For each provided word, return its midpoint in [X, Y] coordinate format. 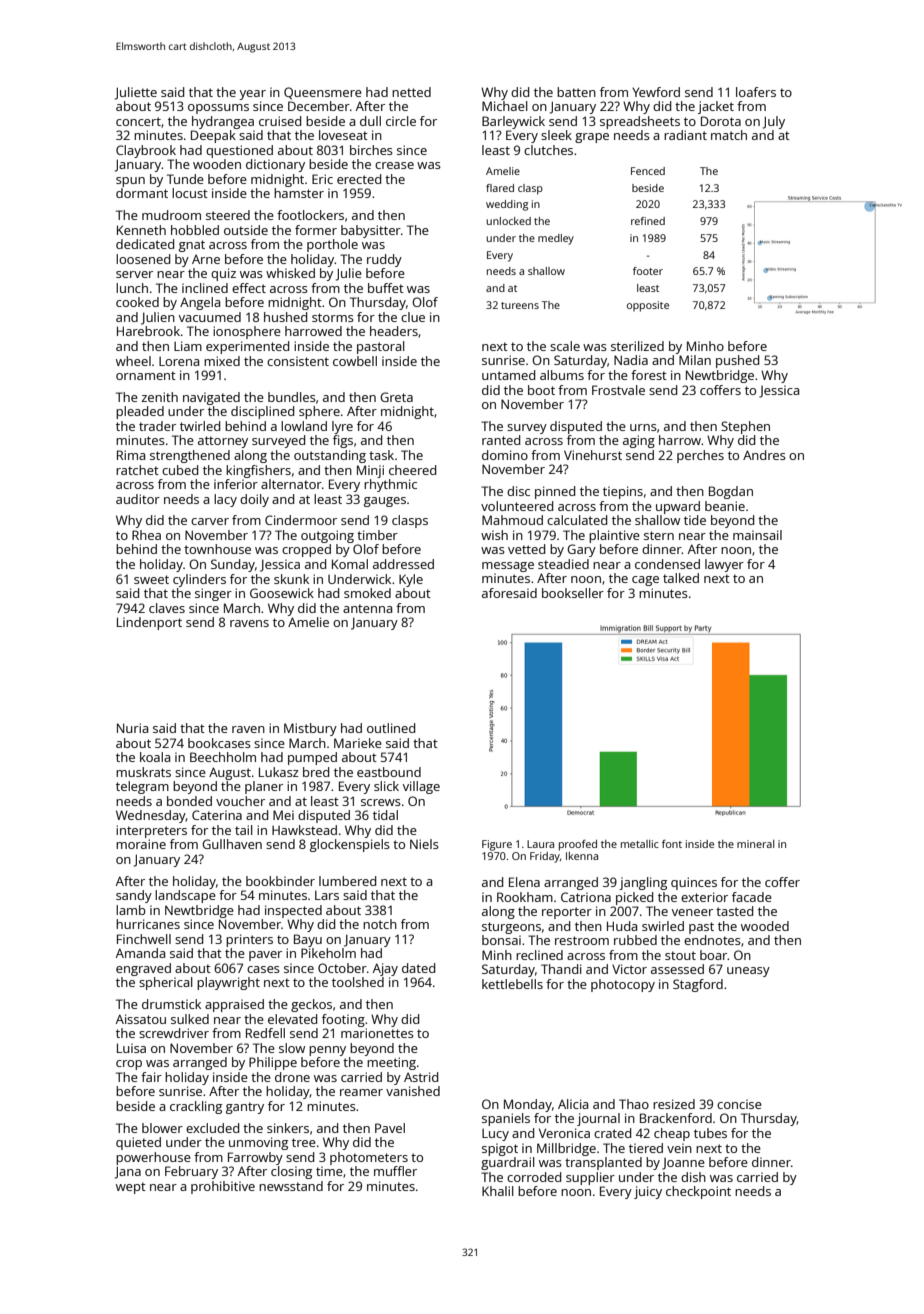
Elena [524, 882]
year [252, 95]
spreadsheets [640, 122]
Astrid [421, 1077]
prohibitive [223, 1187]
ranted [501, 440]
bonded [189, 801]
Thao [634, 1104]
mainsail [757, 535]
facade [752, 897]
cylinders [199, 580]
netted [411, 92]
